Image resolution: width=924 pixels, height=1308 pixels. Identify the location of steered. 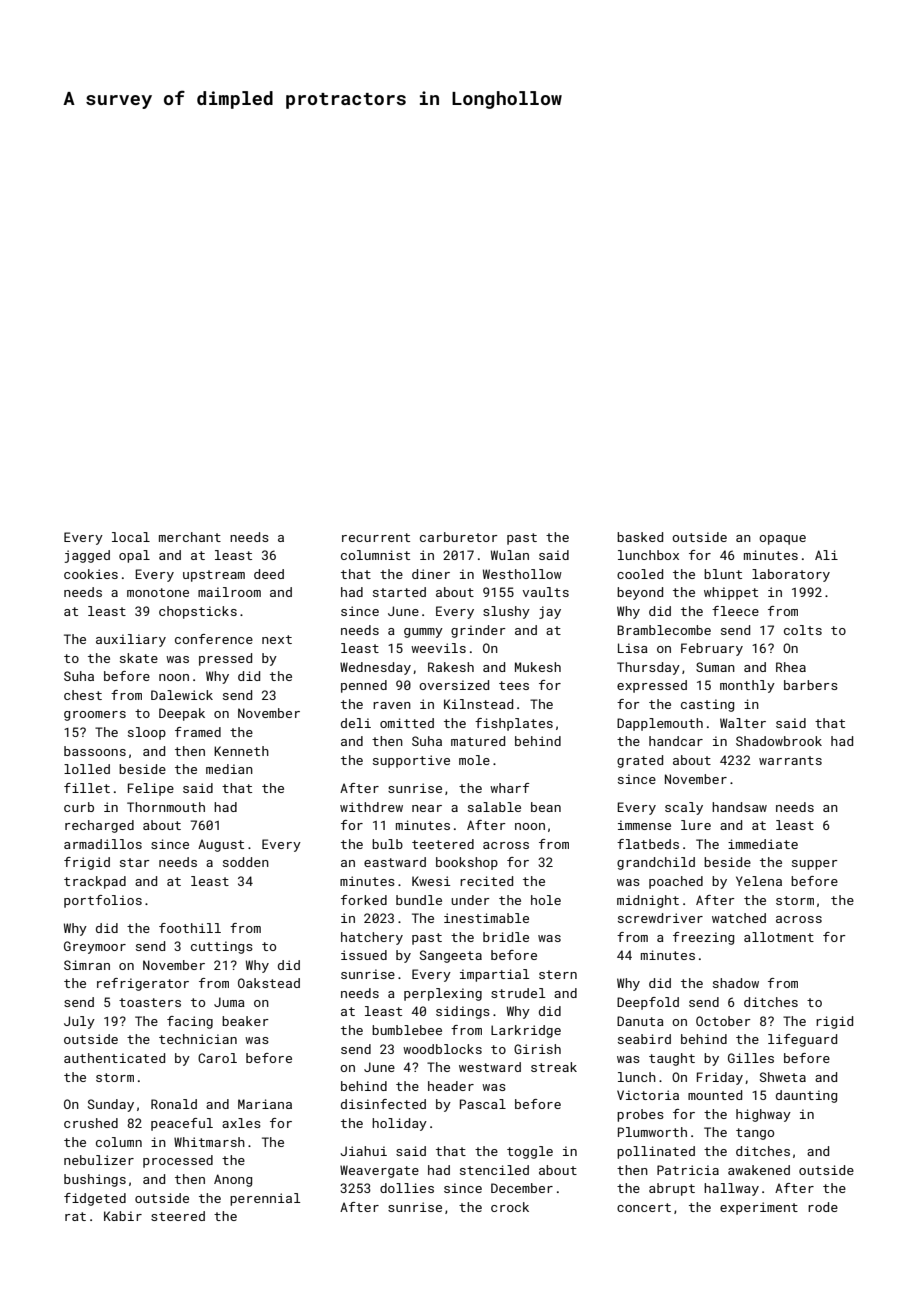
(178, 1216).
